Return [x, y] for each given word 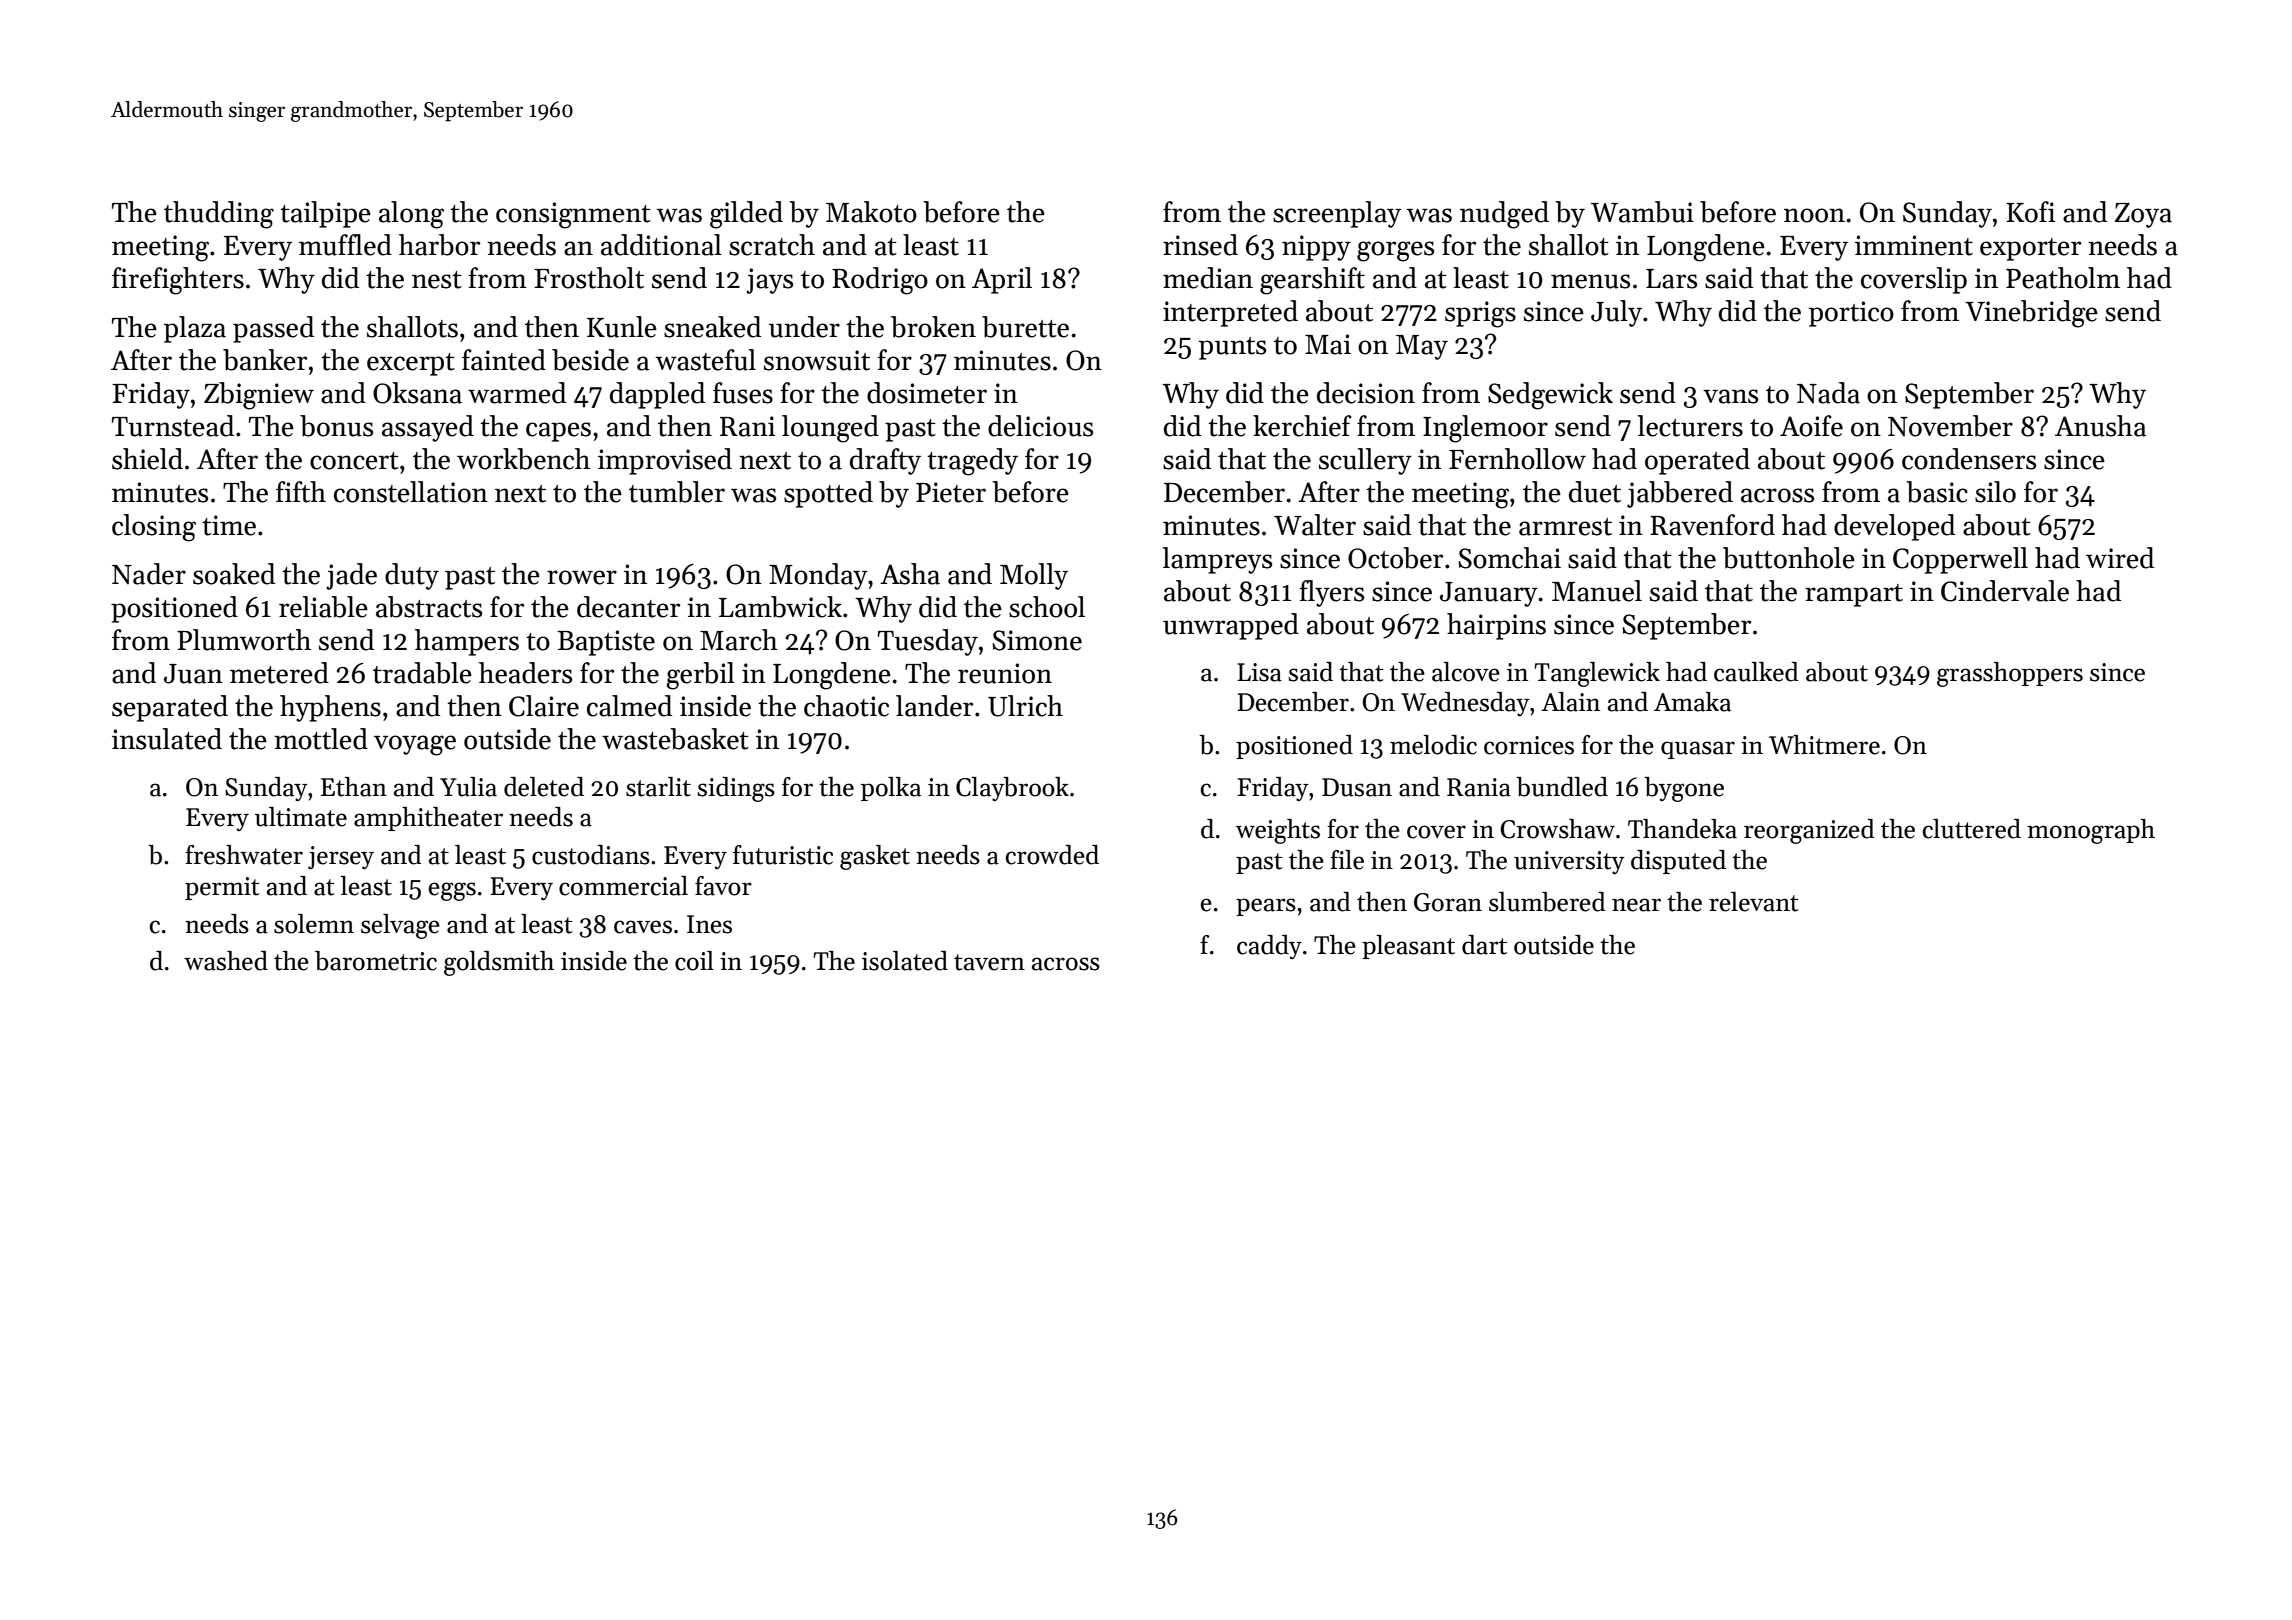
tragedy [972, 462]
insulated [167, 739]
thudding [219, 215]
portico [1851, 314]
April [1002, 280]
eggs [452, 891]
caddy [1269, 947]
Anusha [2100, 426]
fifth [301, 492]
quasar [1698, 750]
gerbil [700, 676]
